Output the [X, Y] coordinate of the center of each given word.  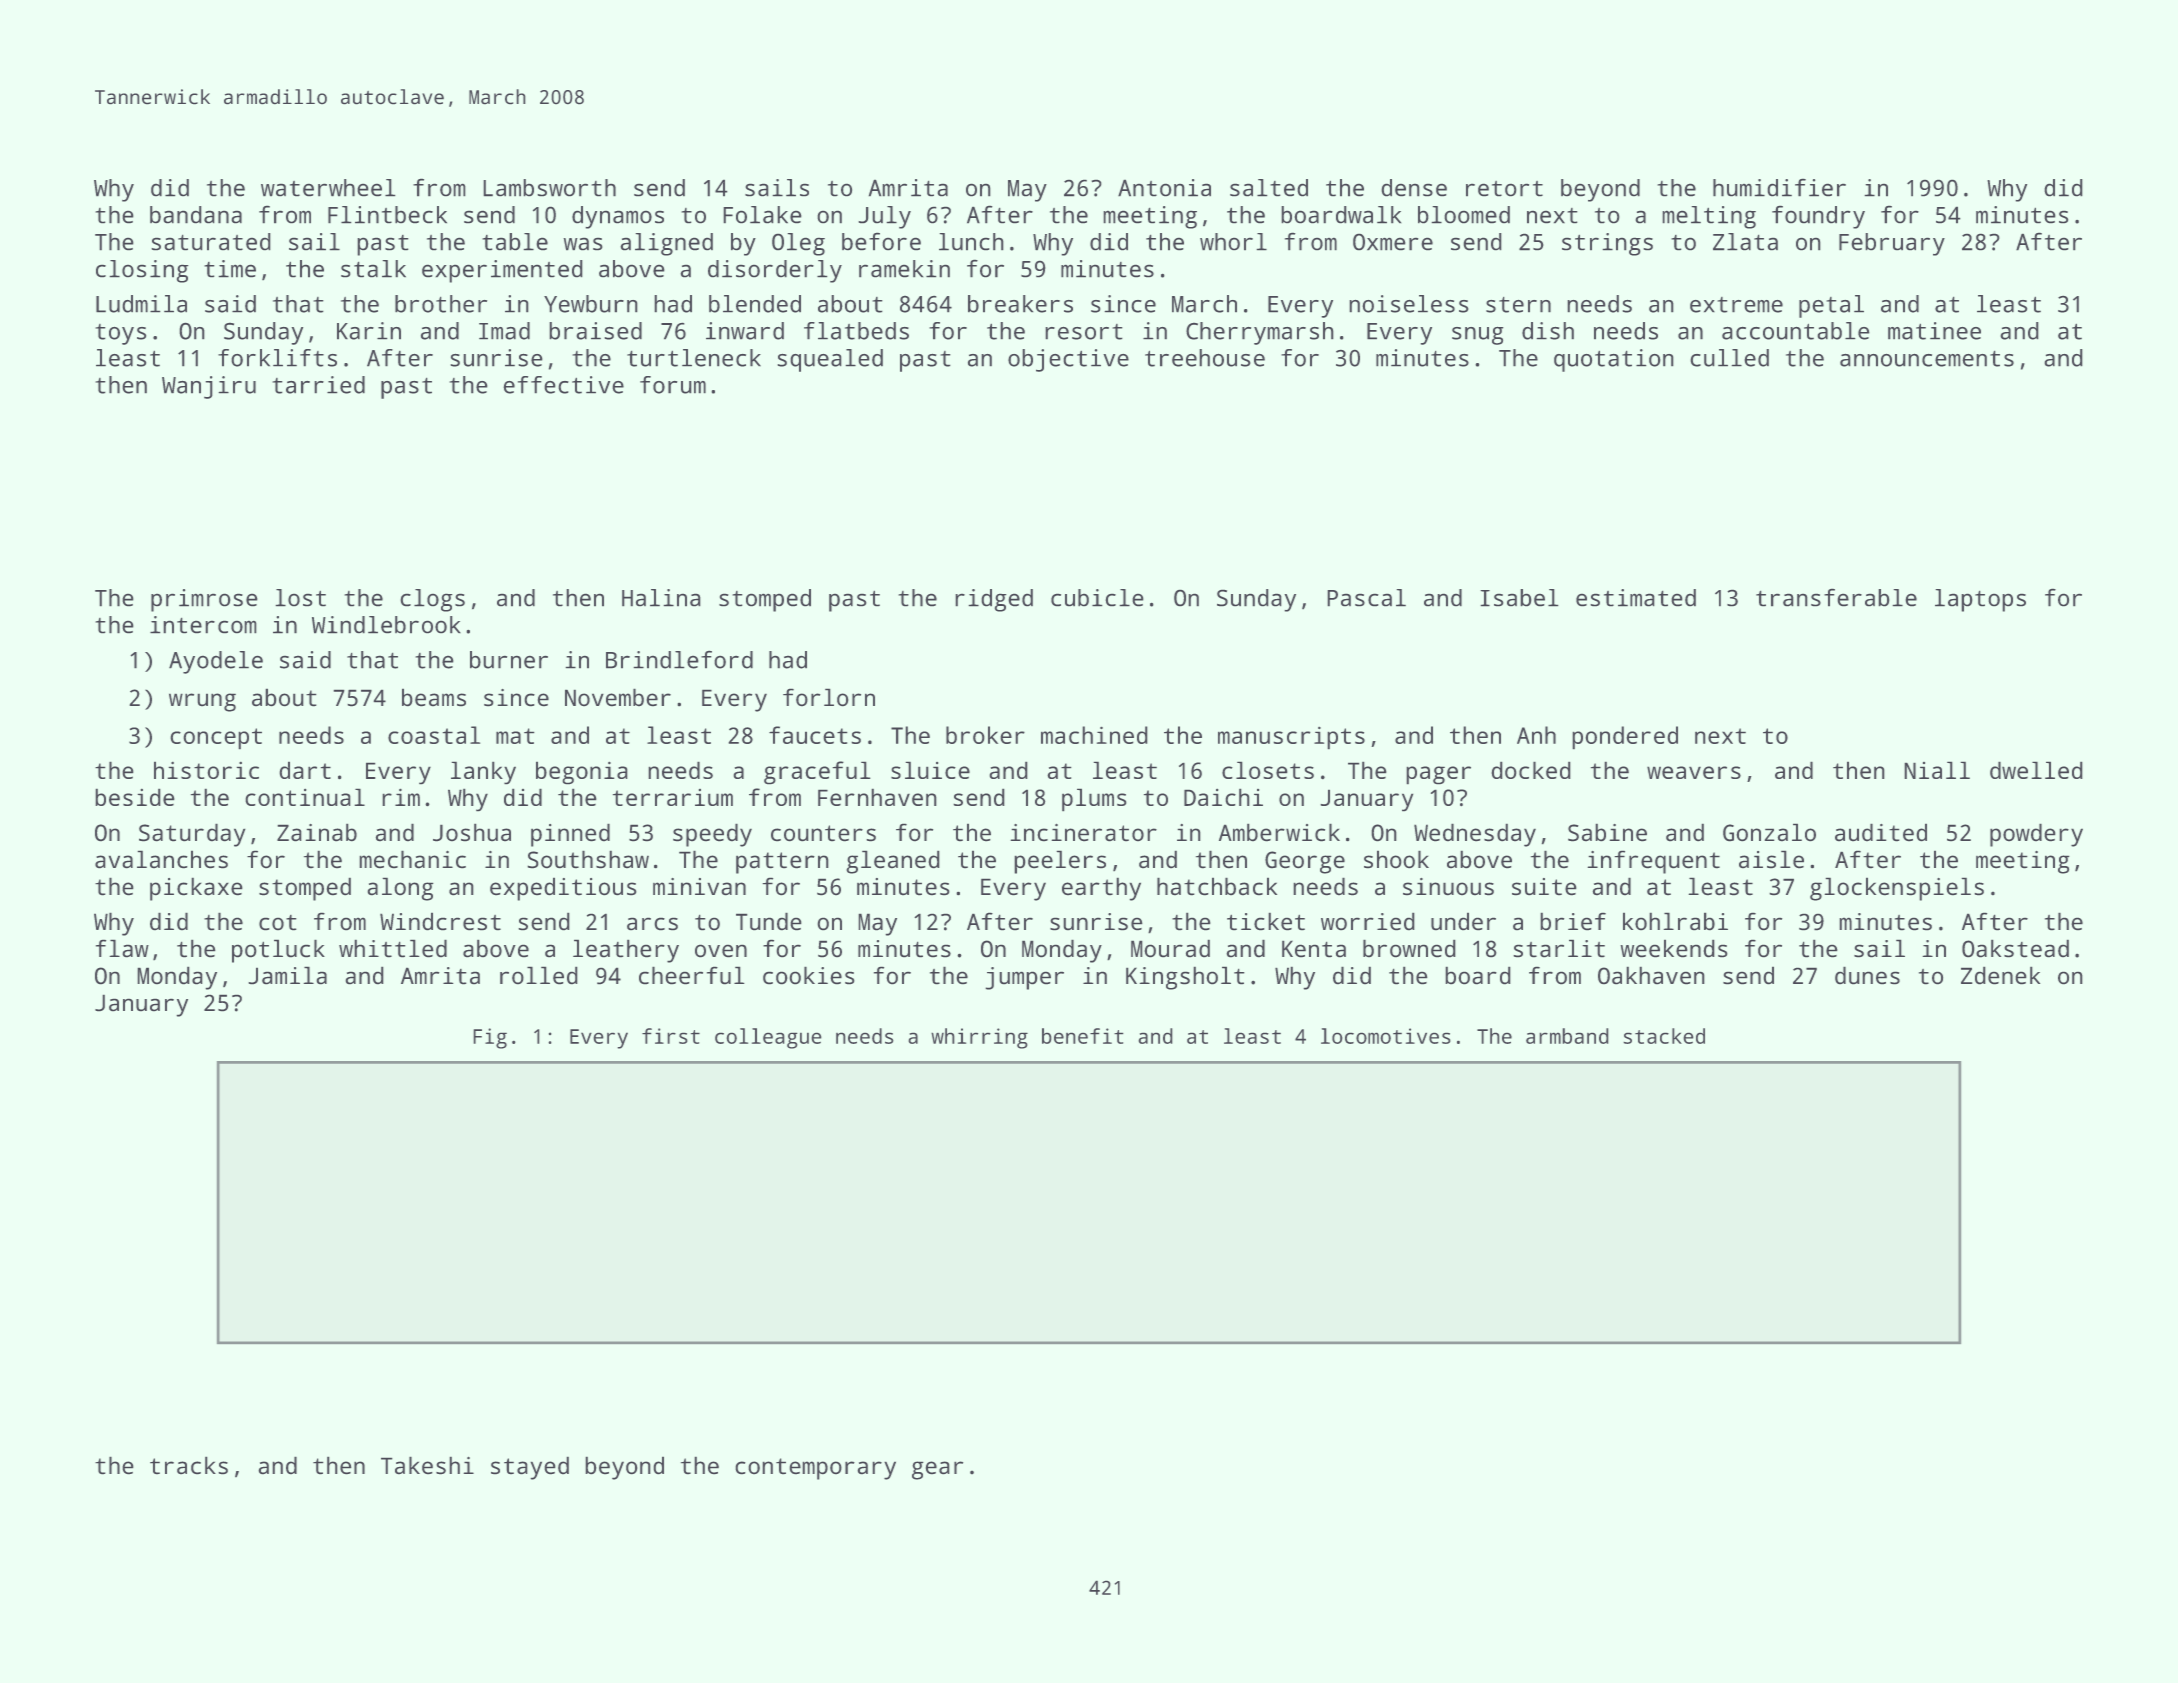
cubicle [1097, 597]
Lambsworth [550, 187]
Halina [661, 597]
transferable [1836, 597]
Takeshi [427, 1465]
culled [1730, 358]
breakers [1020, 304]
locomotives [1385, 1036]
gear [937, 1470]
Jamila [288, 975]
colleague [768, 1038]
